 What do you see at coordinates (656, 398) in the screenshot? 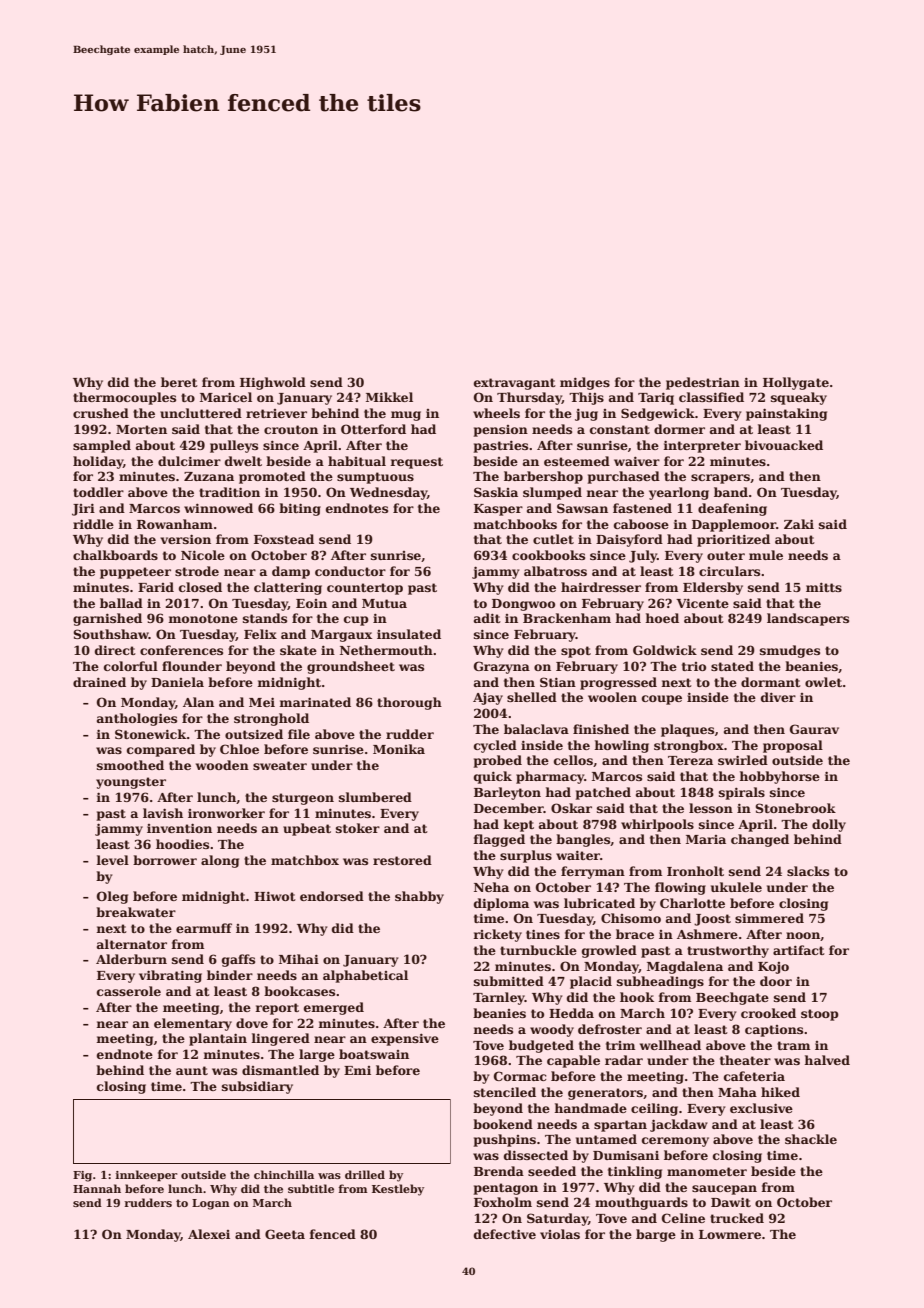
I see `Tariq` at bounding box center [656, 398].
